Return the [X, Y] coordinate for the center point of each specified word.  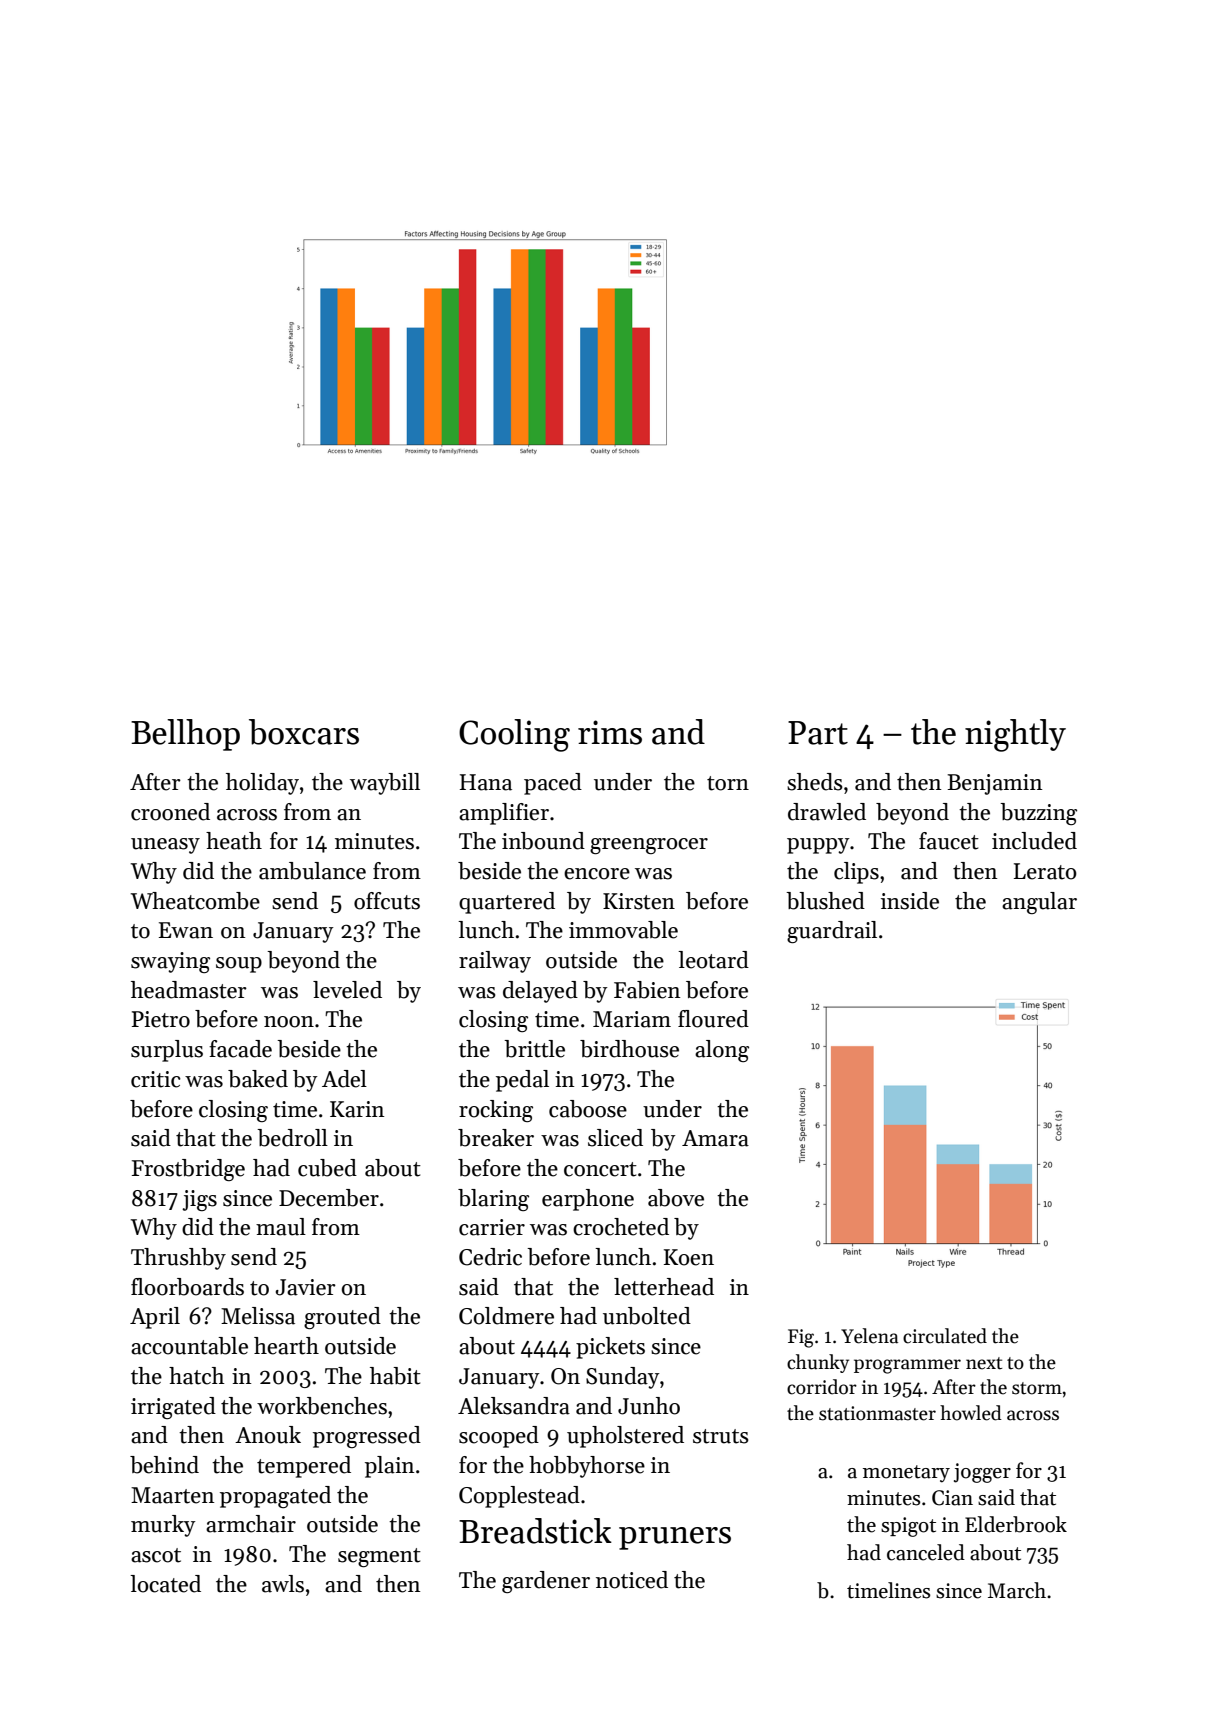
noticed [632, 1580]
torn [728, 783]
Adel [344, 1079]
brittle [534, 1049]
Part [818, 733]
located [165, 1584]
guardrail [832, 932]
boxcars [304, 732]
